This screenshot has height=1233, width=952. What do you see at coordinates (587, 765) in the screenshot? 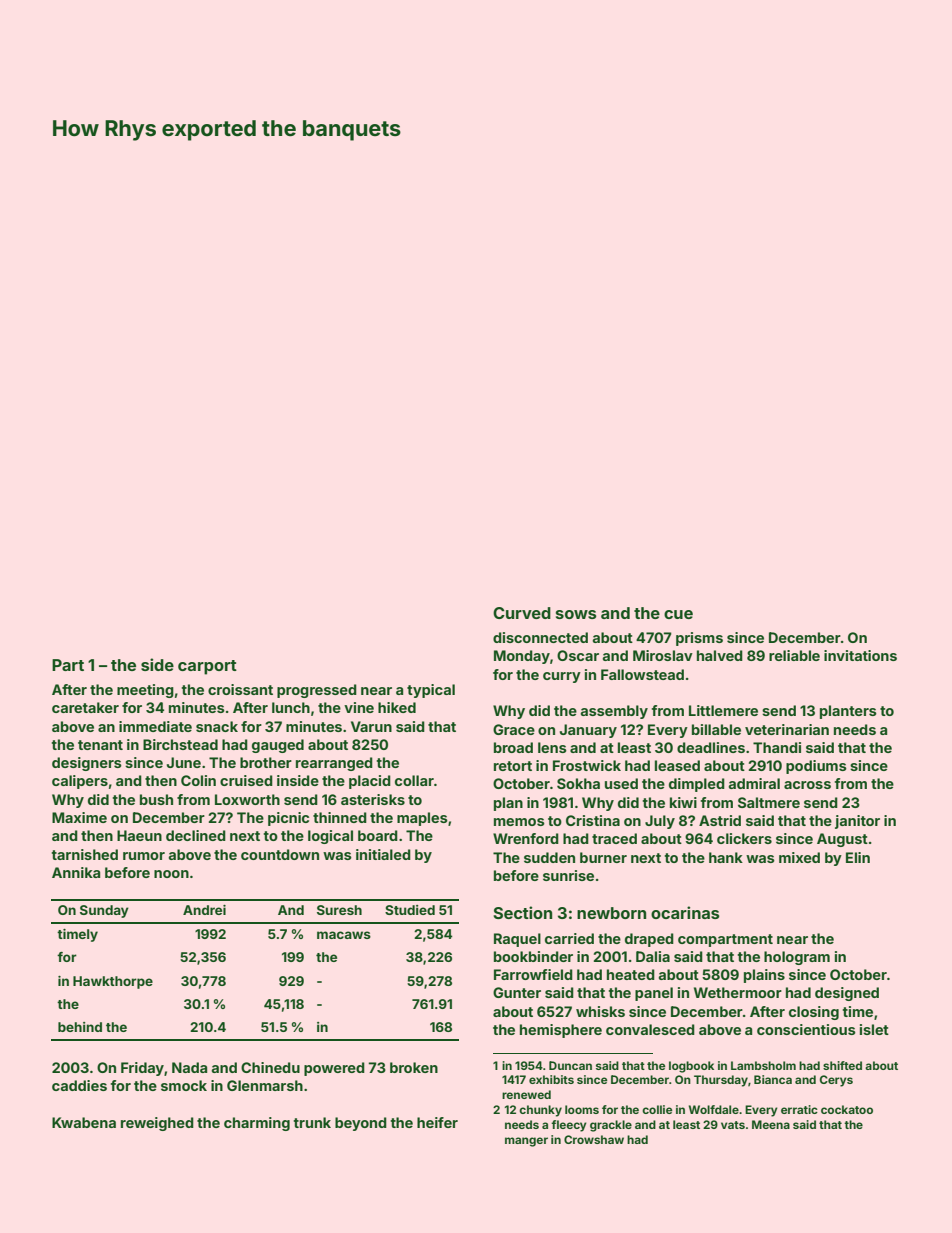
I see `Frostwick` at bounding box center [587, 765].
